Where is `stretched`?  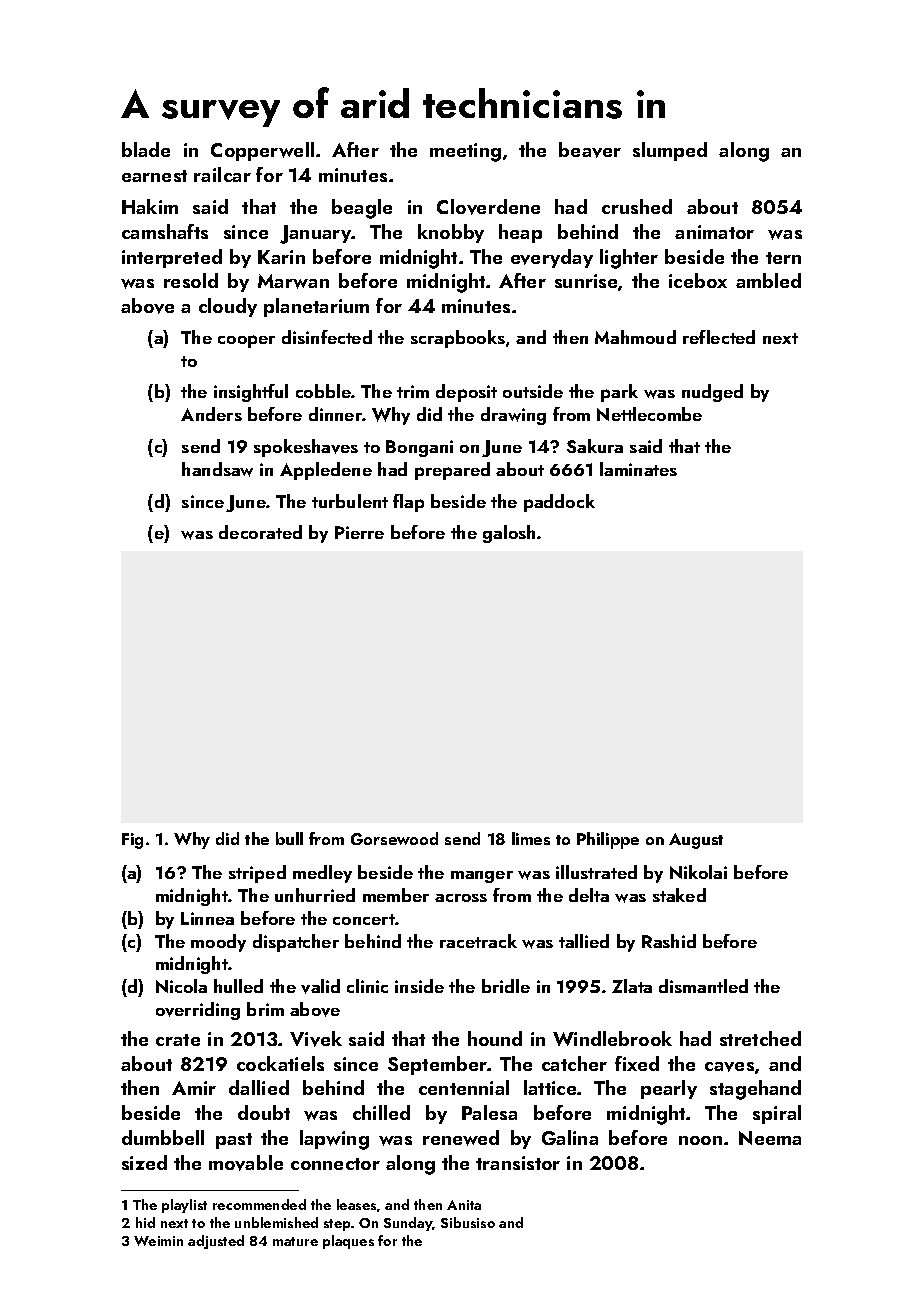
stretched is located at coordinates (760, 1038).
